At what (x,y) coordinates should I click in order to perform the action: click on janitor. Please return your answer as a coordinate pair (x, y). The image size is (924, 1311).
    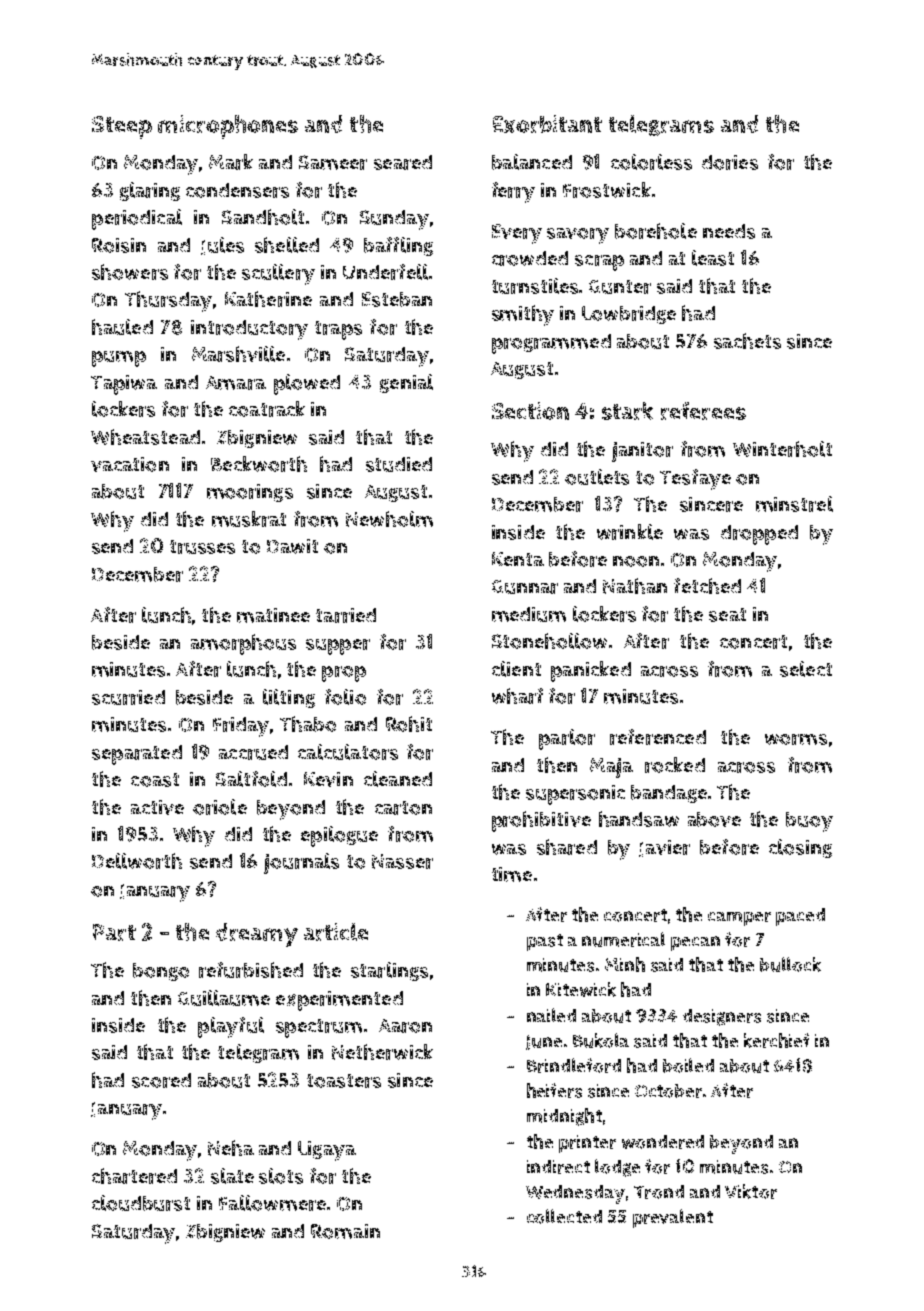
    Looking at the image, I should click on (642, 452).
